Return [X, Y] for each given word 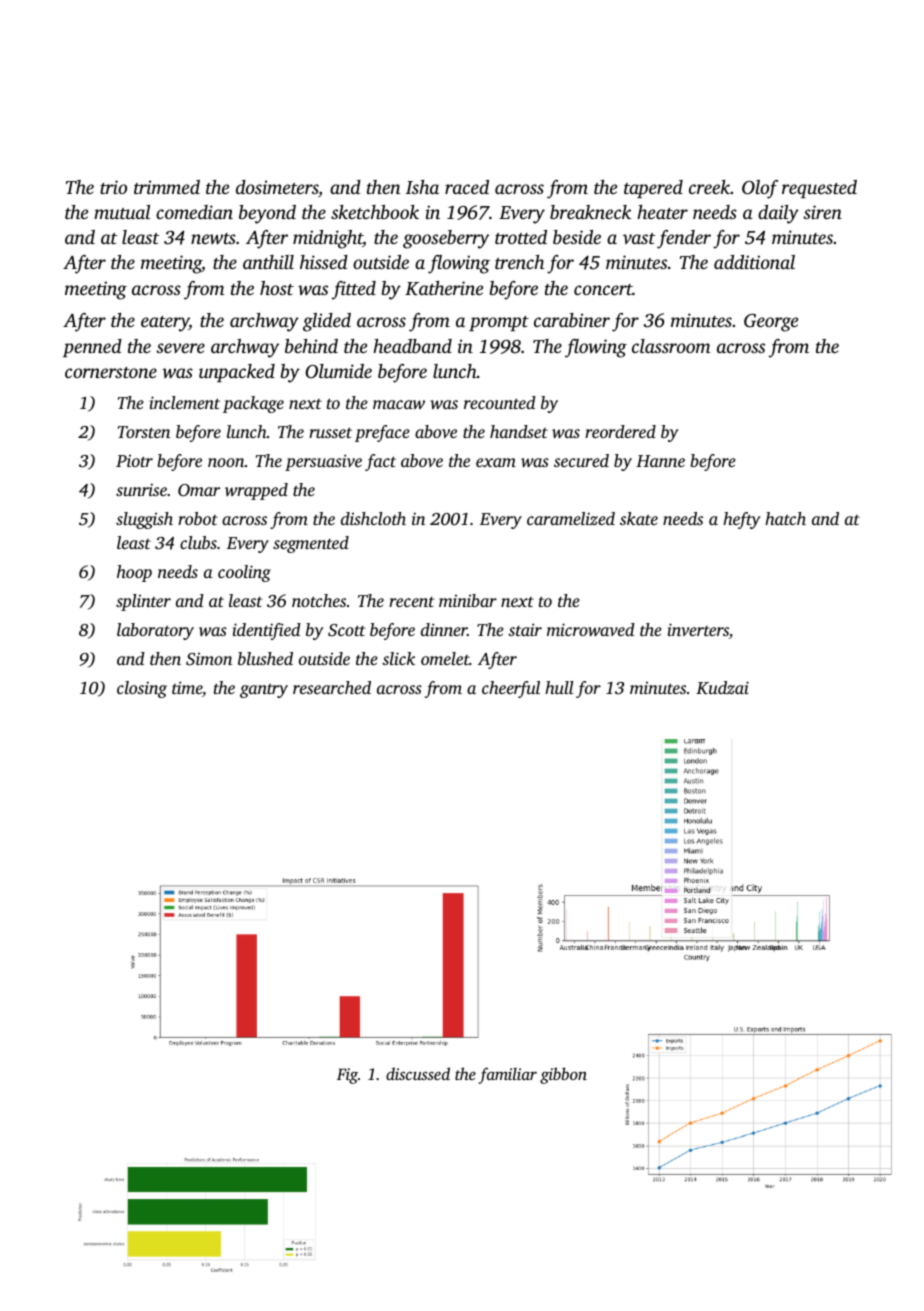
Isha [422, 187]
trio [113, 187]
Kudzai [722, 688]
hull [559, 687]
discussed [418, 1073]
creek [709, 187]
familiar [508, 1075]
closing [142, 689]
